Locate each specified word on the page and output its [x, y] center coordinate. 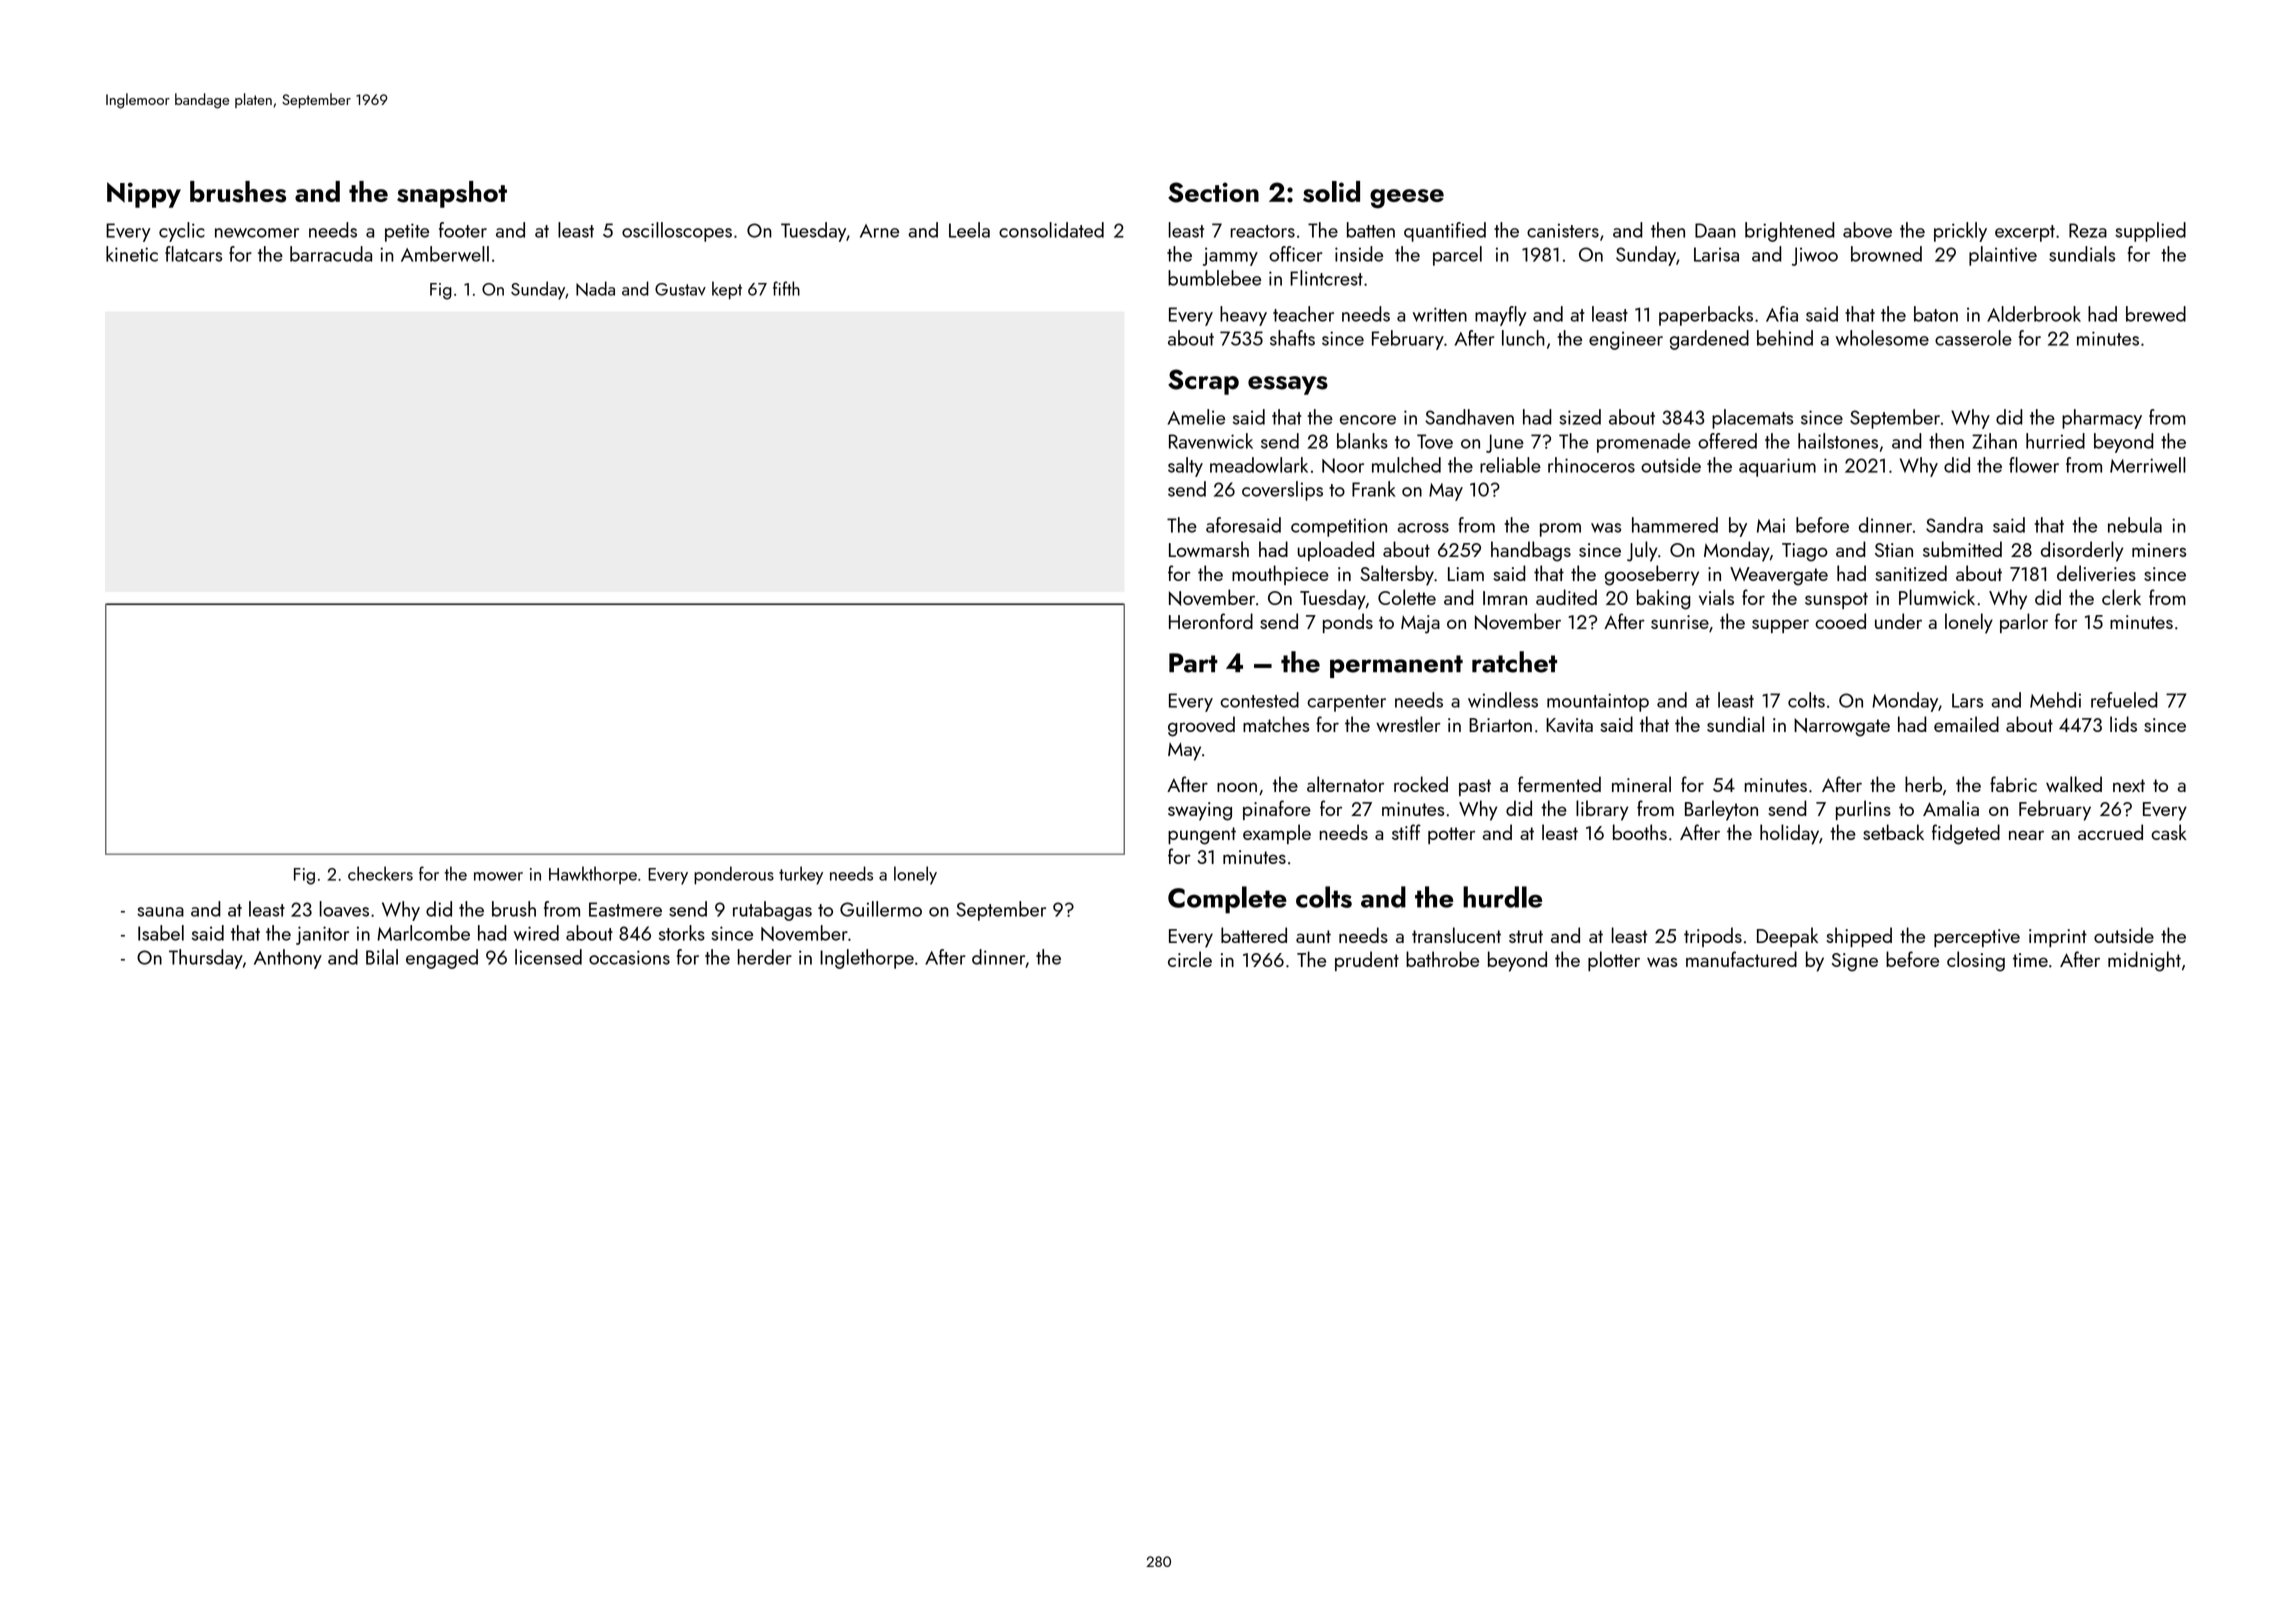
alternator [1345, 784]
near [2026, 835]
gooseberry [1652, 575]
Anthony [288, 959]
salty [1185, 467]
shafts [1292, 338]
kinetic [132, 254]
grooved [1201, 726]
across [1423, 528]
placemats [1752, 419]
